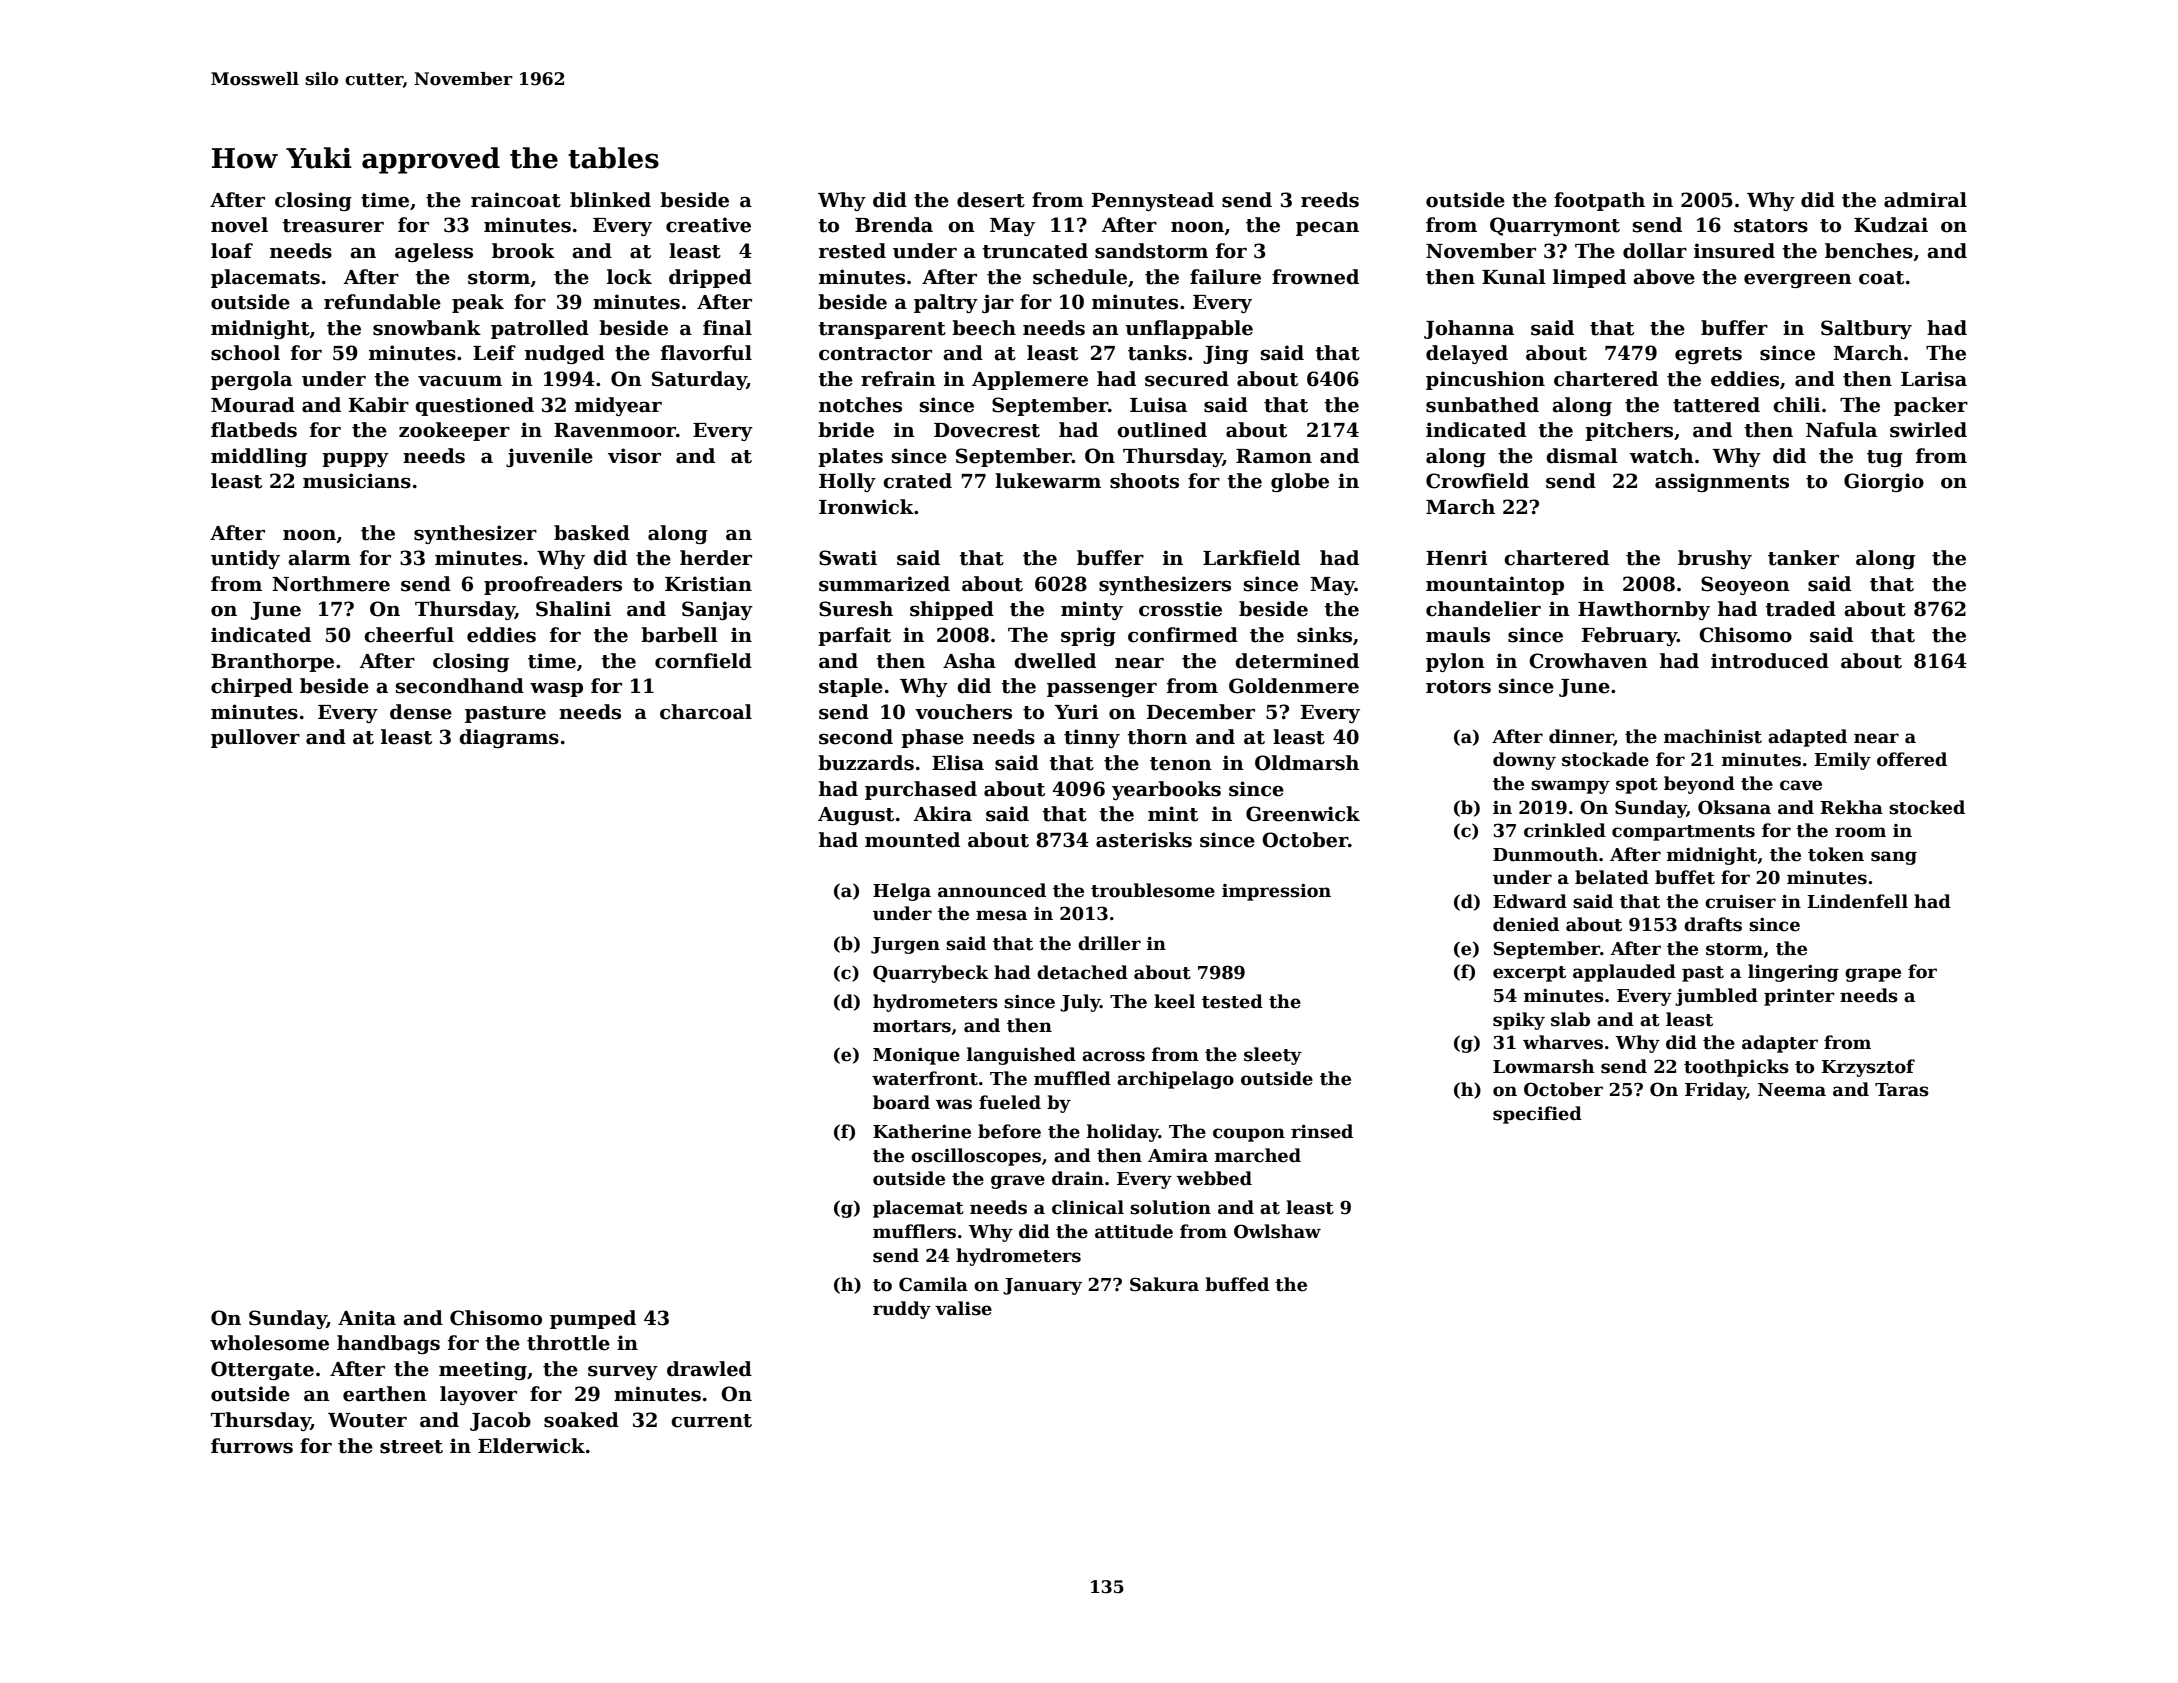  I want to click on applauded, so click(1624, 973).
